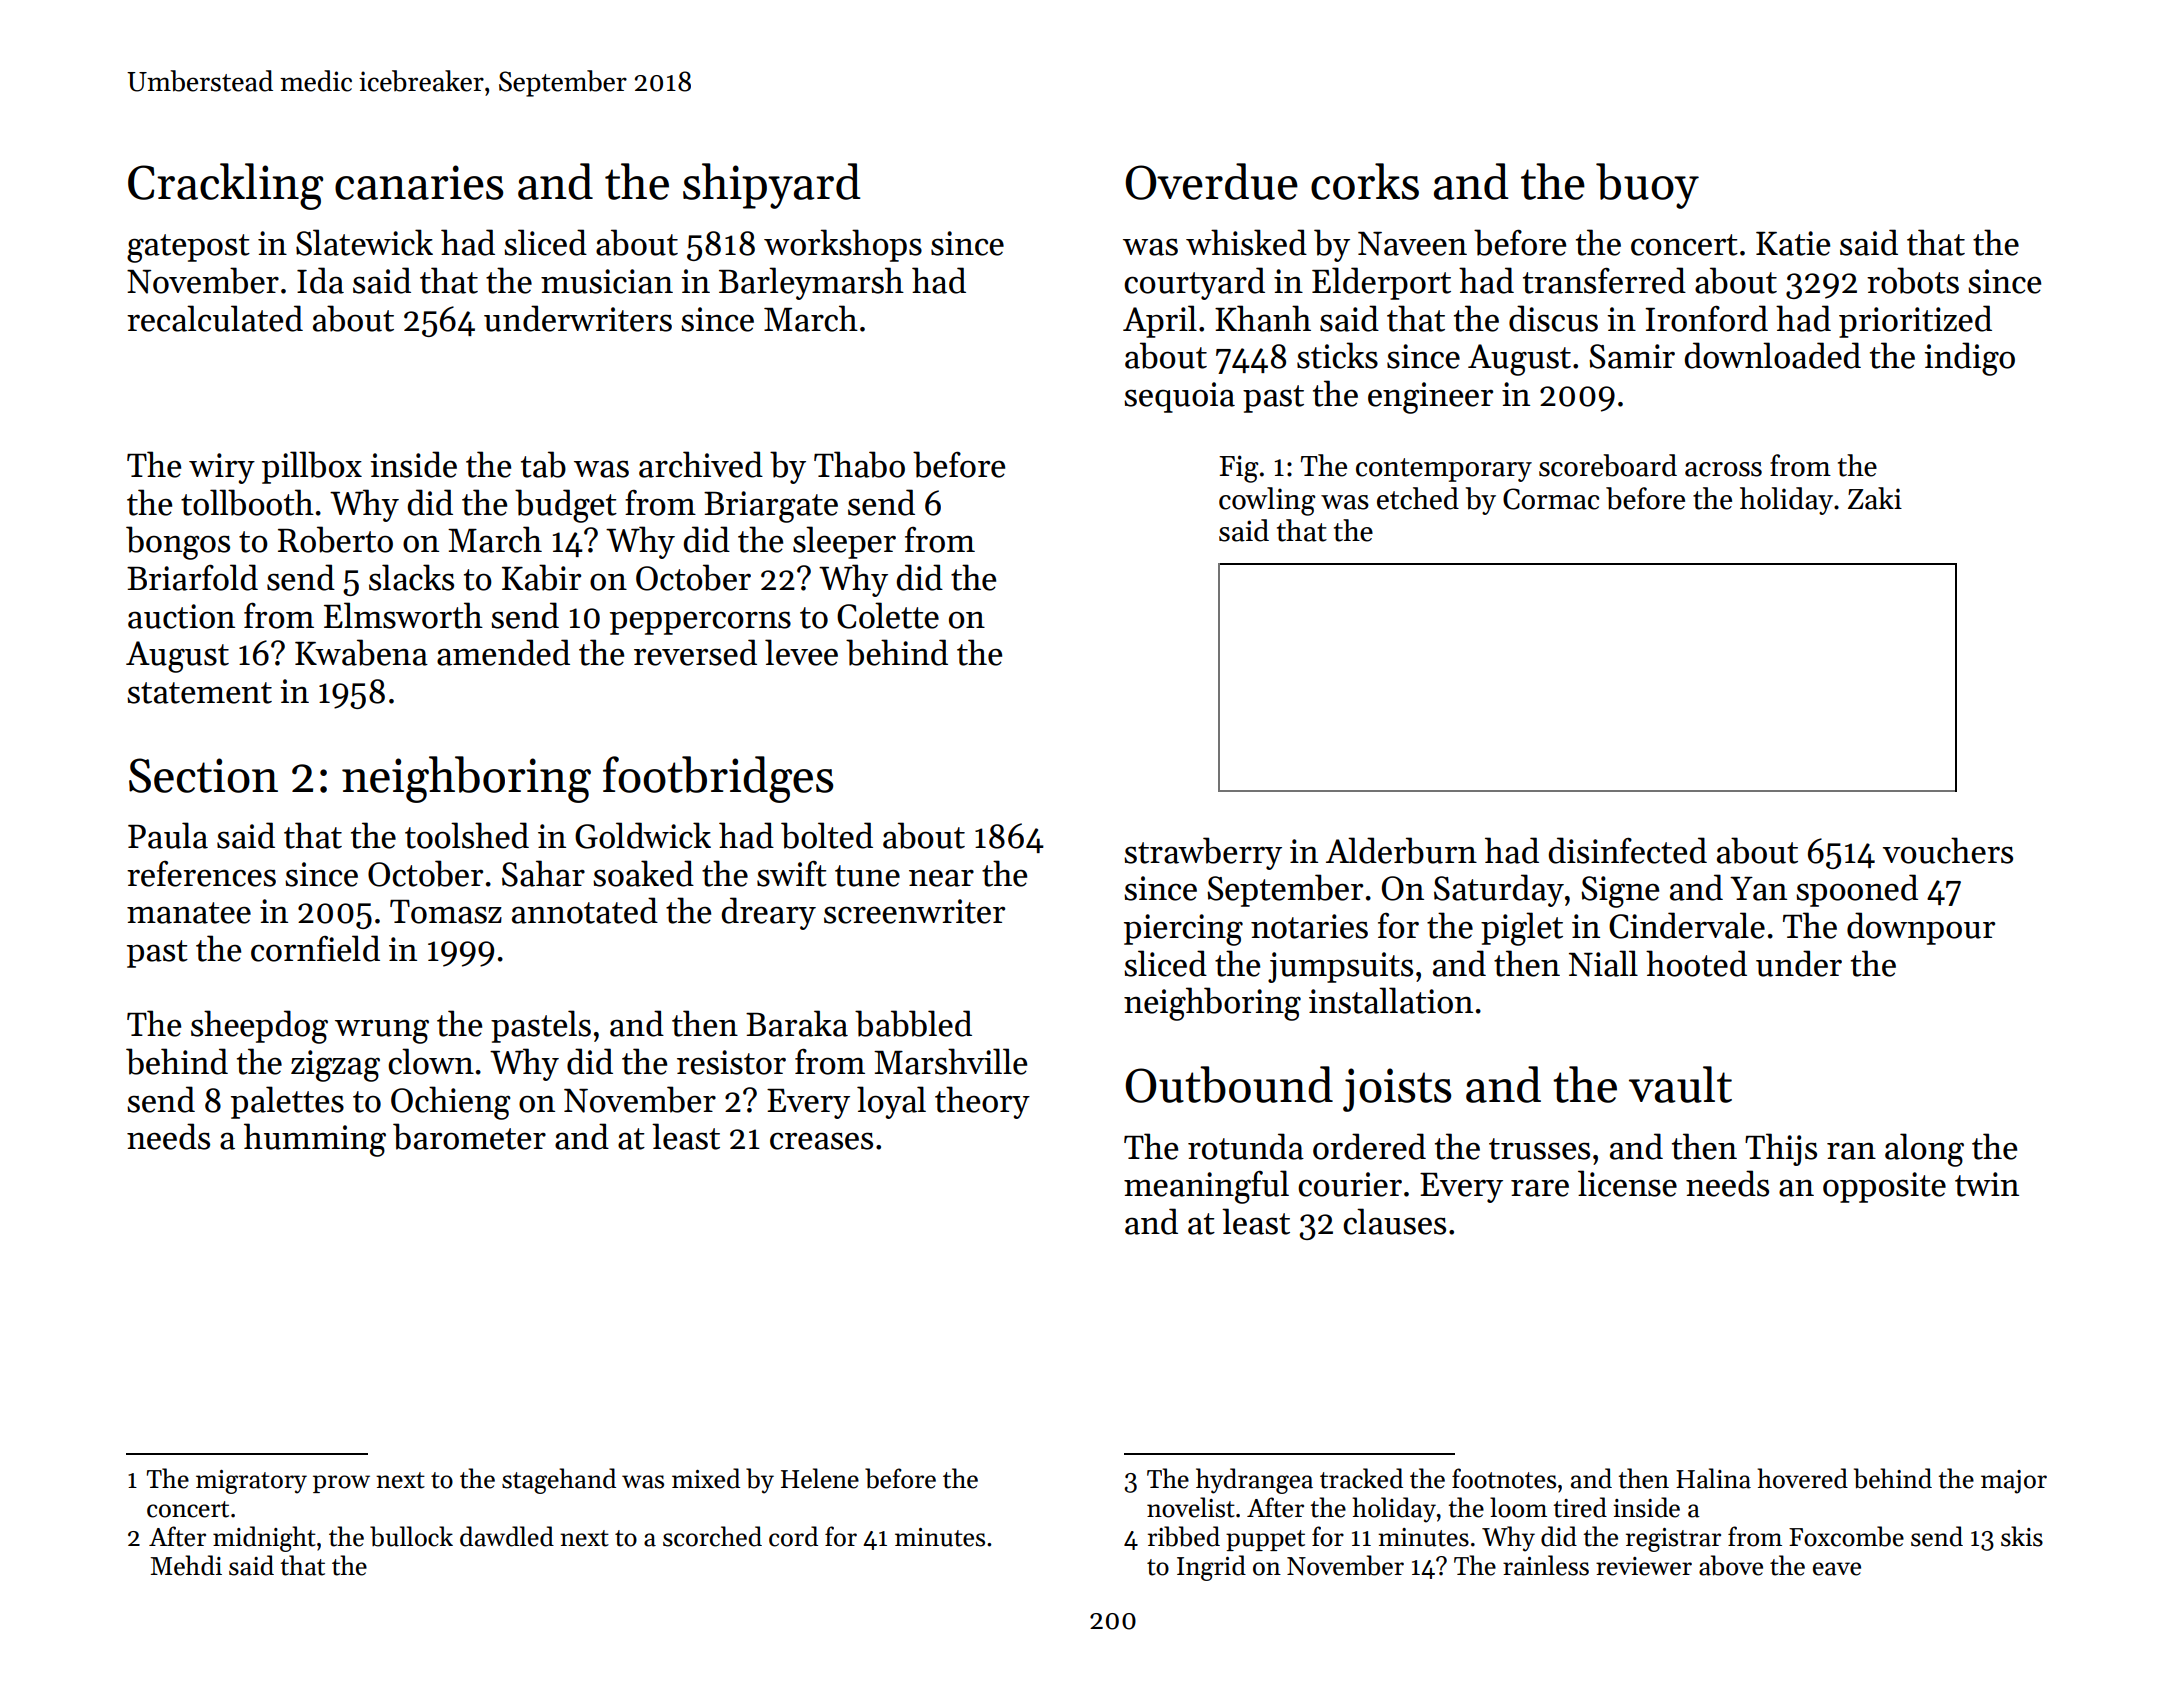  I want to click on Overdue, so click(1211, 181).
